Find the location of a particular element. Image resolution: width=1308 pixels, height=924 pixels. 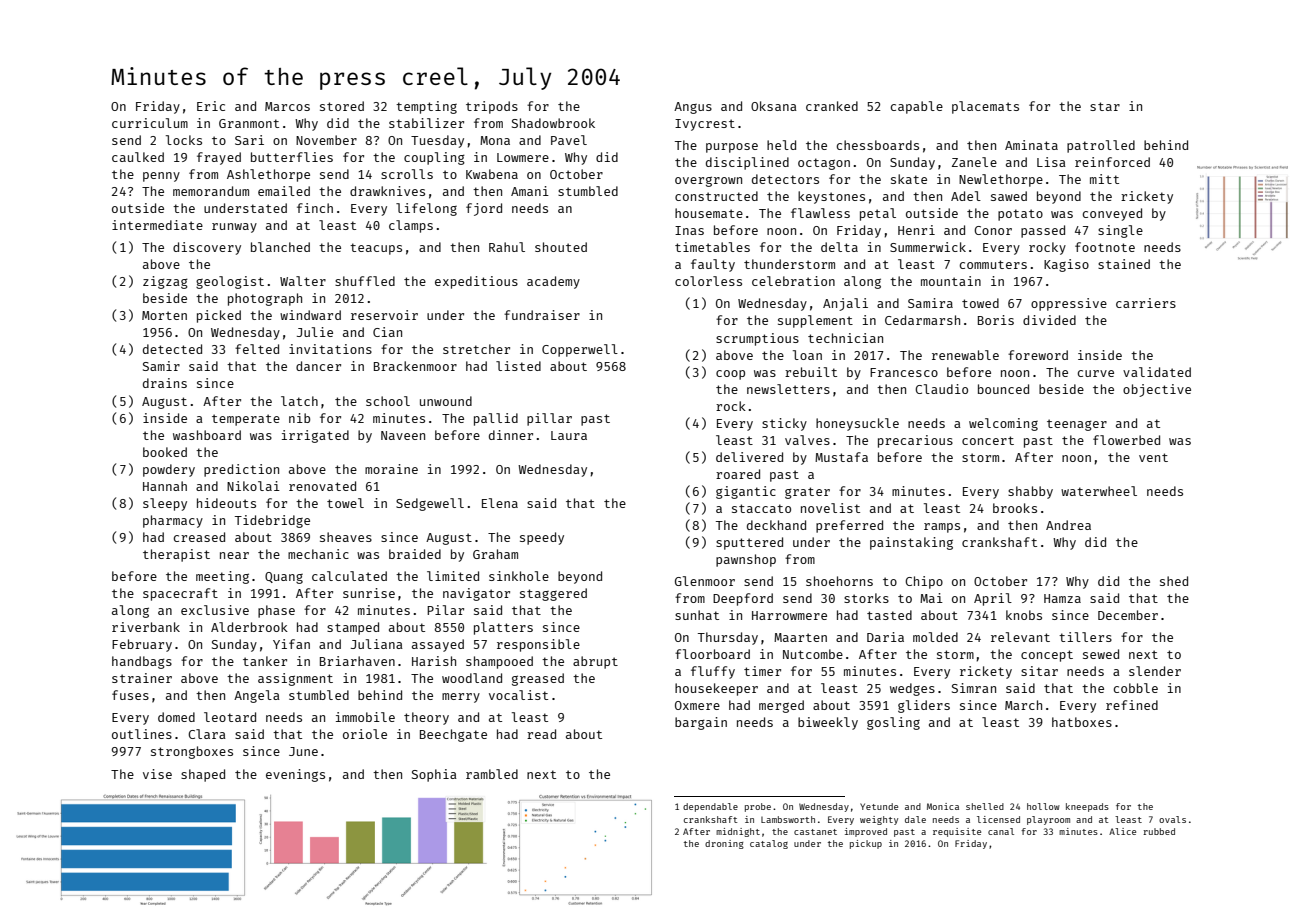

therapist is located at coordinates (176, 555).
